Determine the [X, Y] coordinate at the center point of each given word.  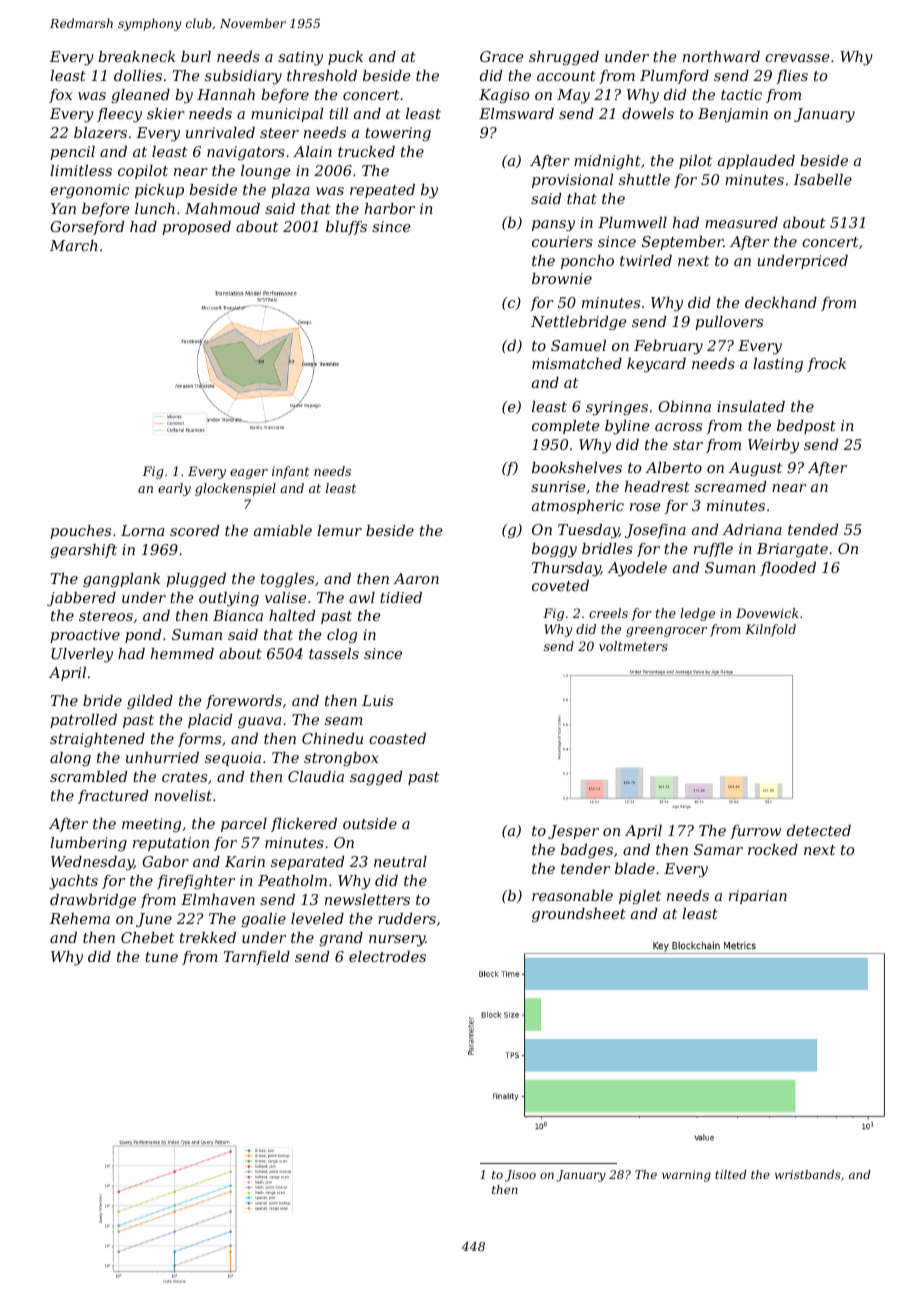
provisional [572, 181]
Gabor [165, 861]
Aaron [416, 578]
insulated [751, 406]
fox [60, 96]
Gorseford [87, 228]
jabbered [81, 599]
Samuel [578, 345]
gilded [150, 702]
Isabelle [822, 179]
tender [585, 868]
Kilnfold [770, 630]
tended [813, 529]
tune [161, 957]
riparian [758, 897]
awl [362, 597]
